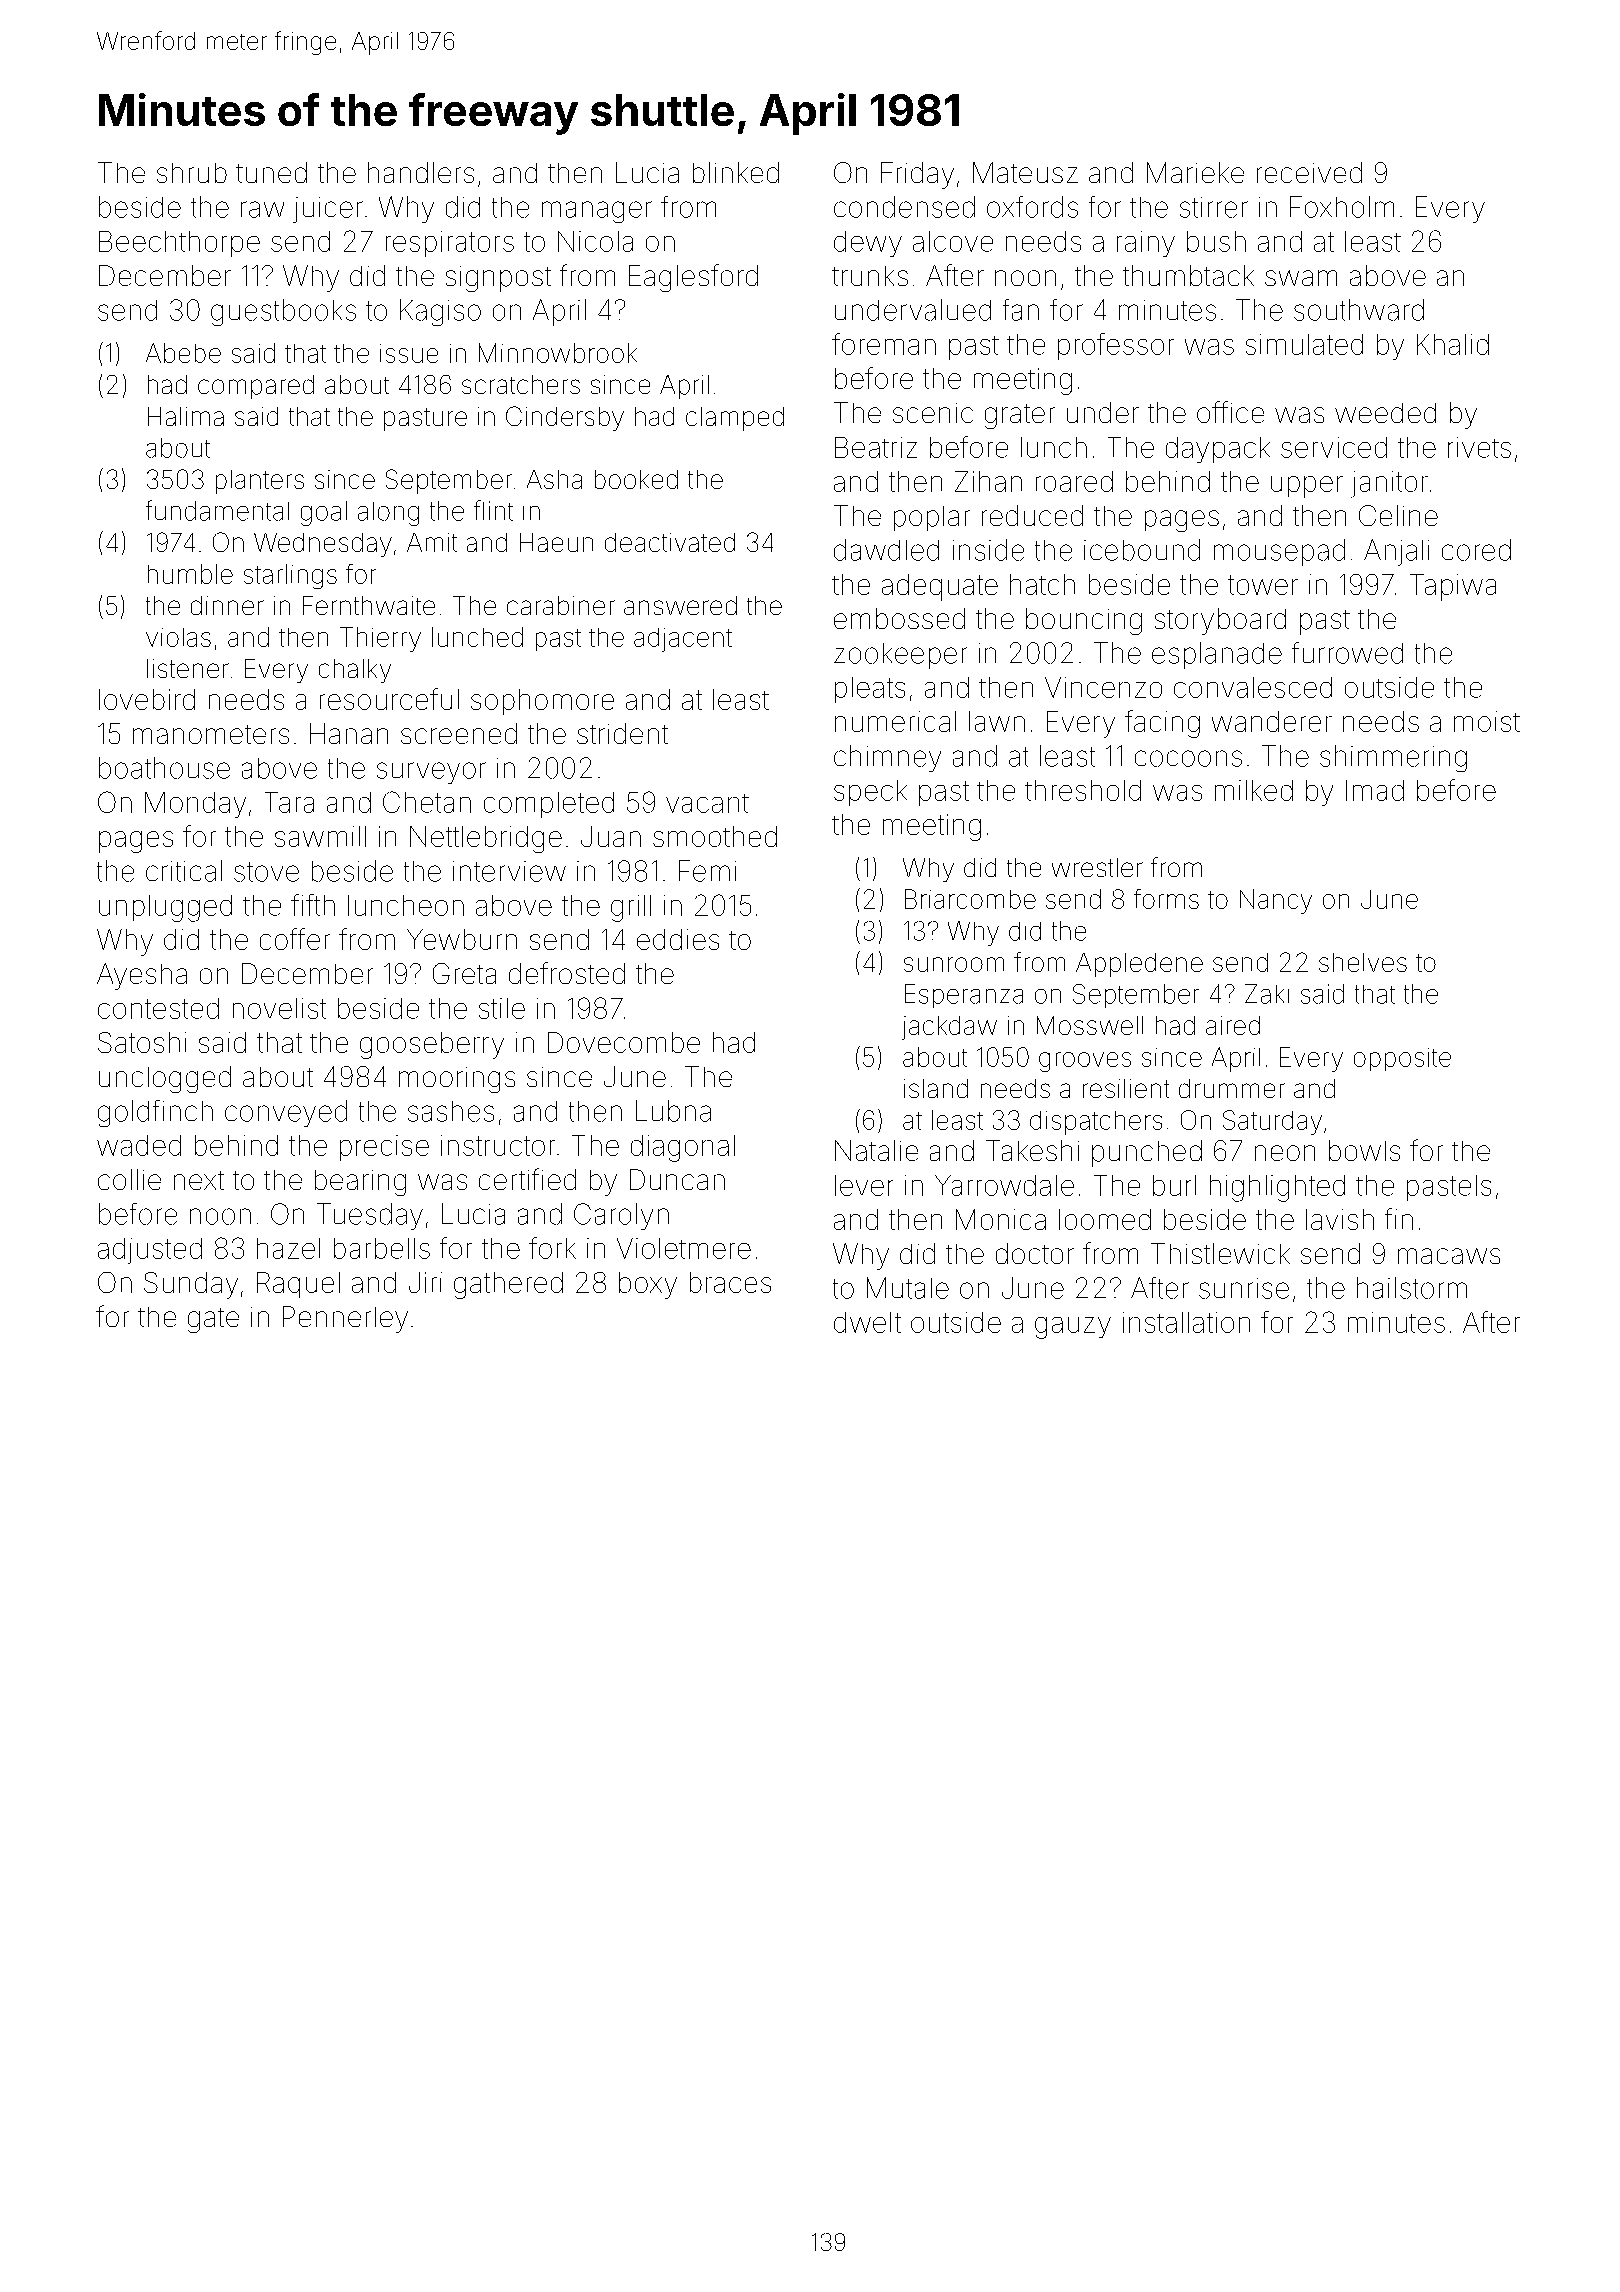  What do you see at coordinates (345, 1319) in the image?
I see `Pennerley` at bounding box center [345, 1319].
